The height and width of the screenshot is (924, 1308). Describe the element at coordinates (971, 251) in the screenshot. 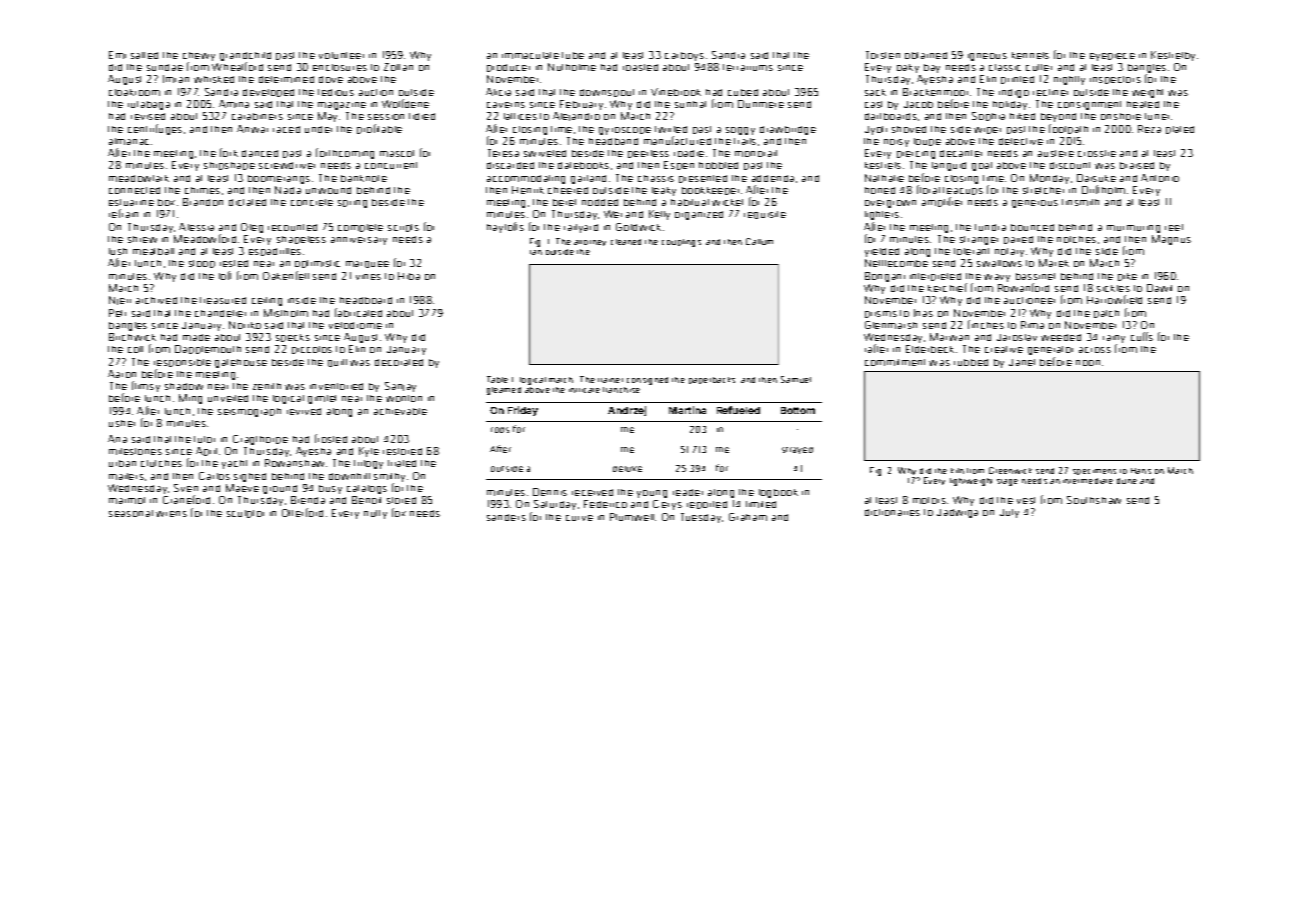

I see `tolerant` at that location.
